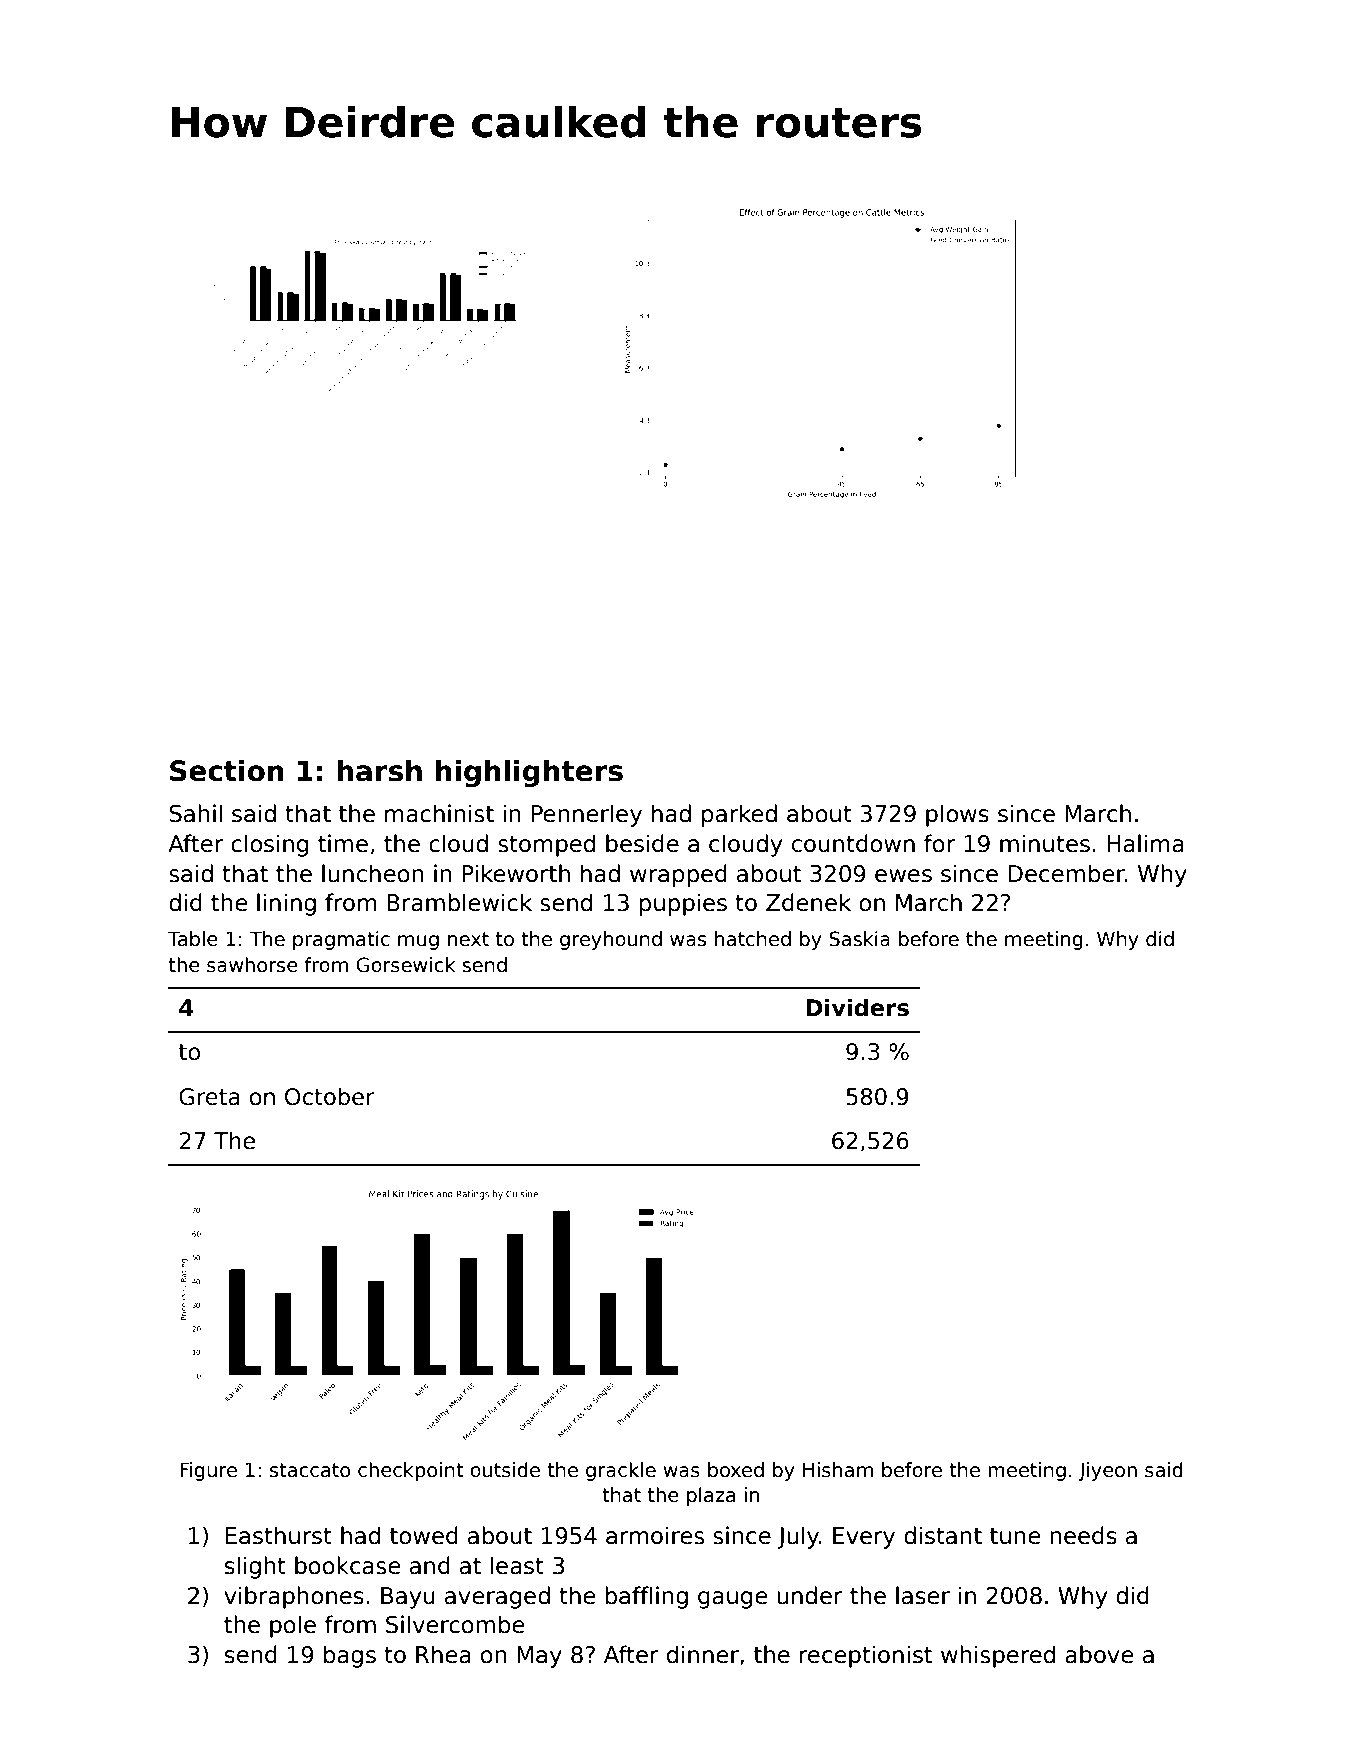  I want to click on Dividers, so click(857, 1007).
